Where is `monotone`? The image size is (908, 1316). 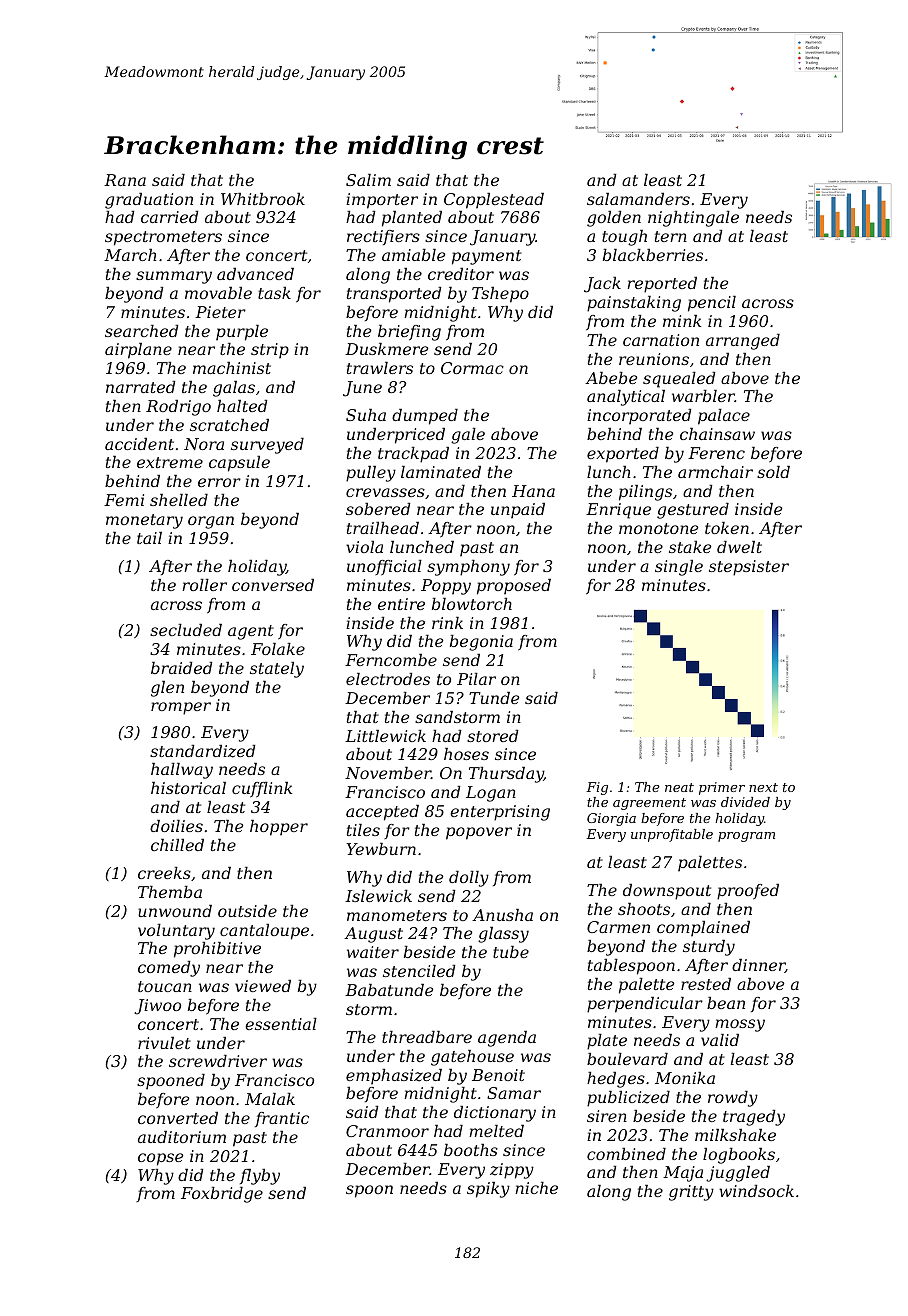
monotone is located at coordinates (658, 528).
